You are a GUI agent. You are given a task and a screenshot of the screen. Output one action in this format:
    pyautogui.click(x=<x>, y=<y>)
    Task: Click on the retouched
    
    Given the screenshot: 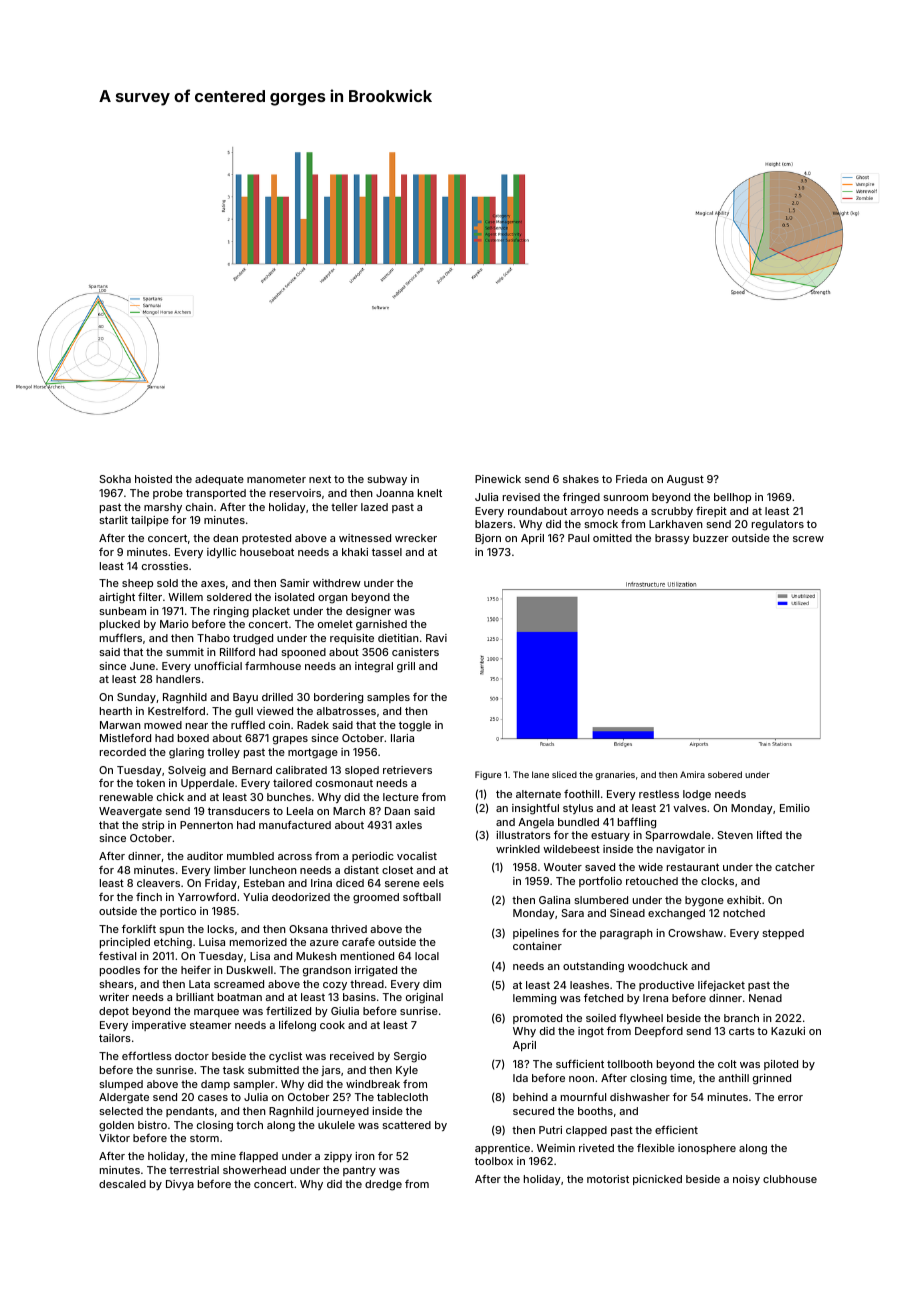 What is the action you would take?
    pyautogui.click(x=652, y=881)
